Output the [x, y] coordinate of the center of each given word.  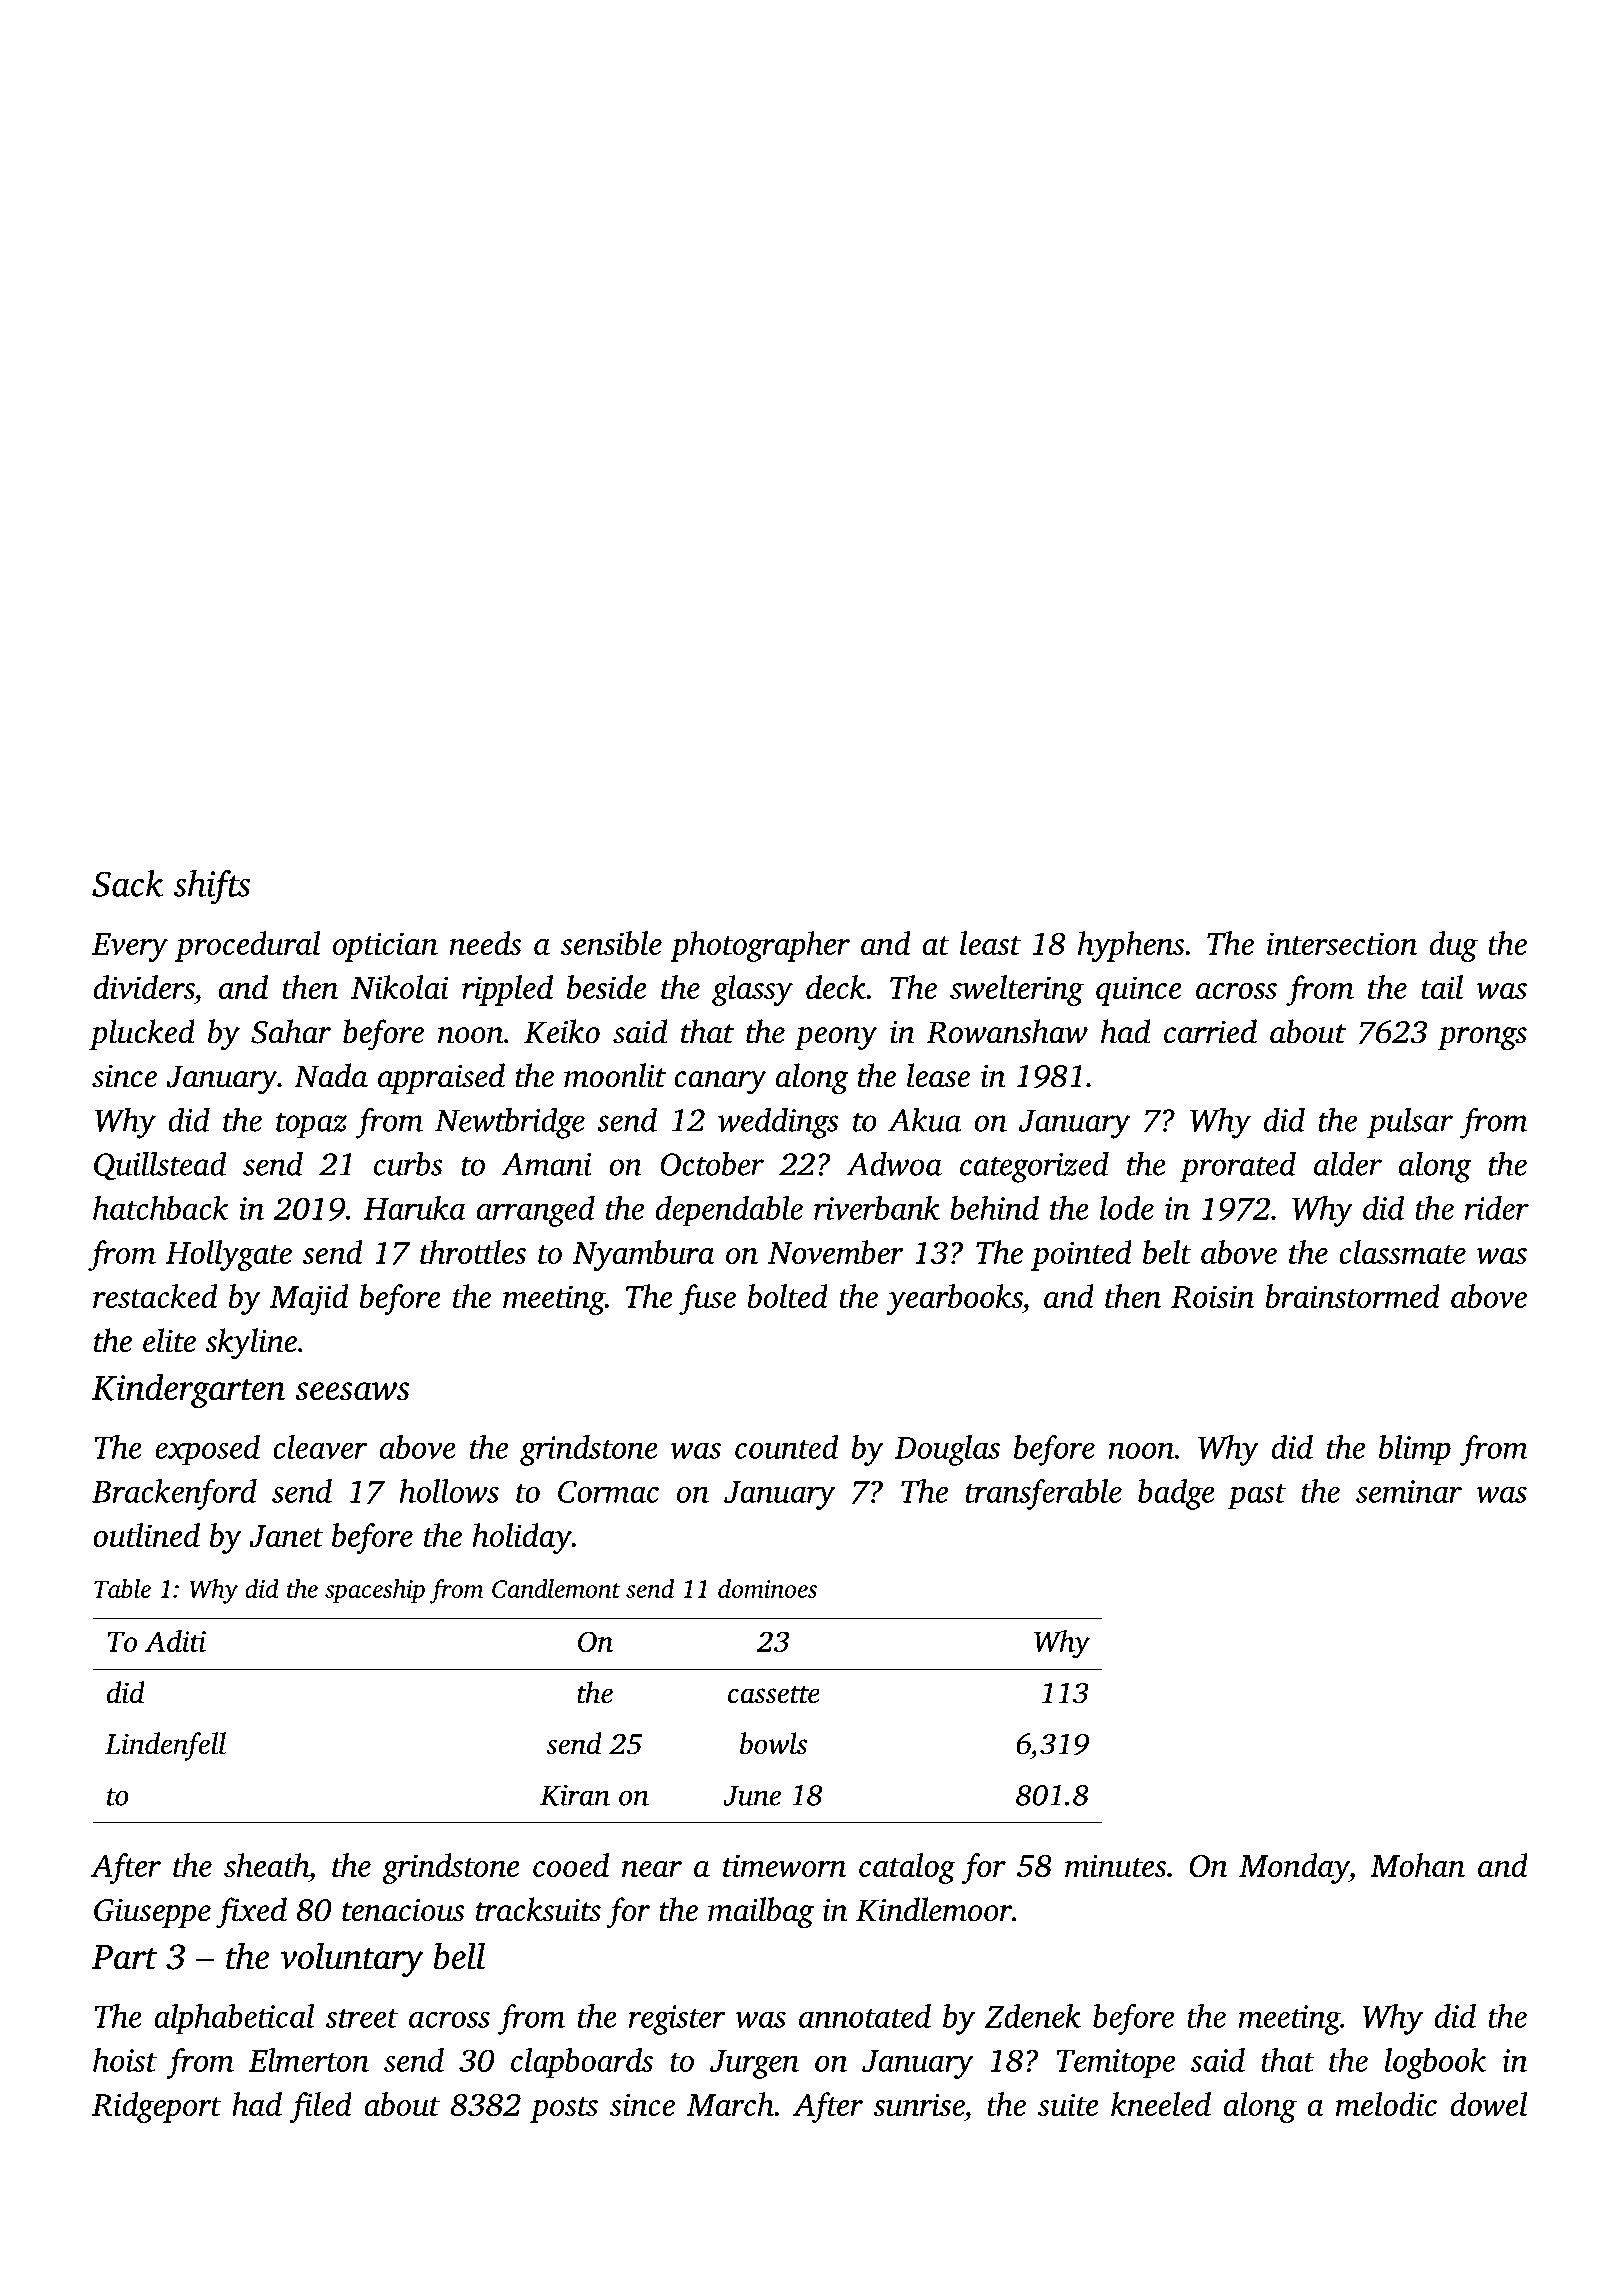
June [752, 1795]
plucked [142, 1034]
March [730, 2104]
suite [1068, 2104]
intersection [1341, 943]
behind [994, 1208]
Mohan [1417, 1865]
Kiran [575, 1795]
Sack [127, 883]
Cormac [608, 1492]
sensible [611, 943]
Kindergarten [188, 1390]
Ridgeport [157, 2107]
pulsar [1410, 1122]
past [1257, 1497]
